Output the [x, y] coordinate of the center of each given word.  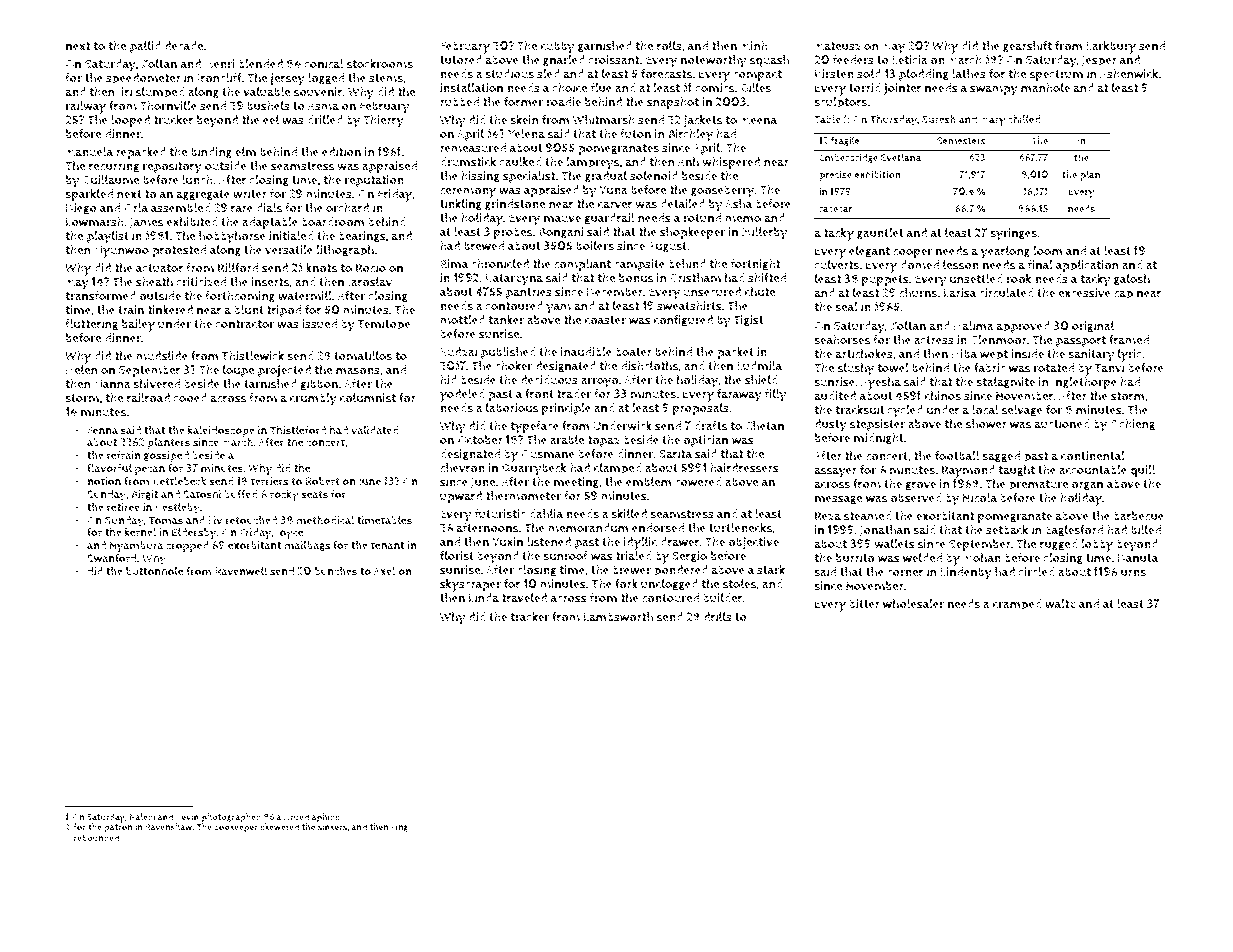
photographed [231, 818]
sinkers [332, 827]
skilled [629, 514]
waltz [1060, 604]
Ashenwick [1129, 74]
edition [341, 152]
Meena [759, 120]
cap [1123, 296]
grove [920, 486]
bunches [336, 571]
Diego [81, 209]
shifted [767, 278]
